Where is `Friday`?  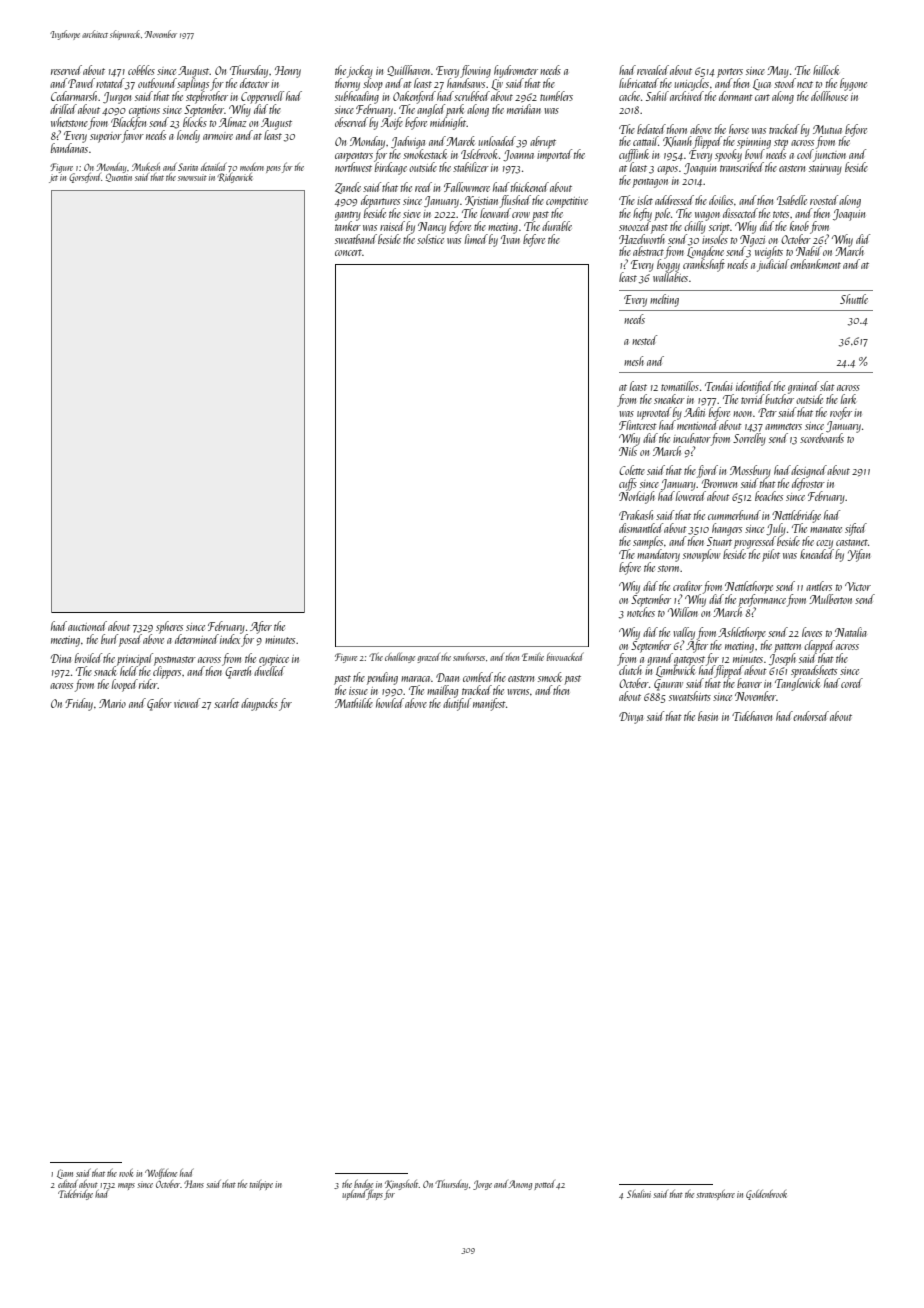
Friday is located at coordinates (79, 704).
